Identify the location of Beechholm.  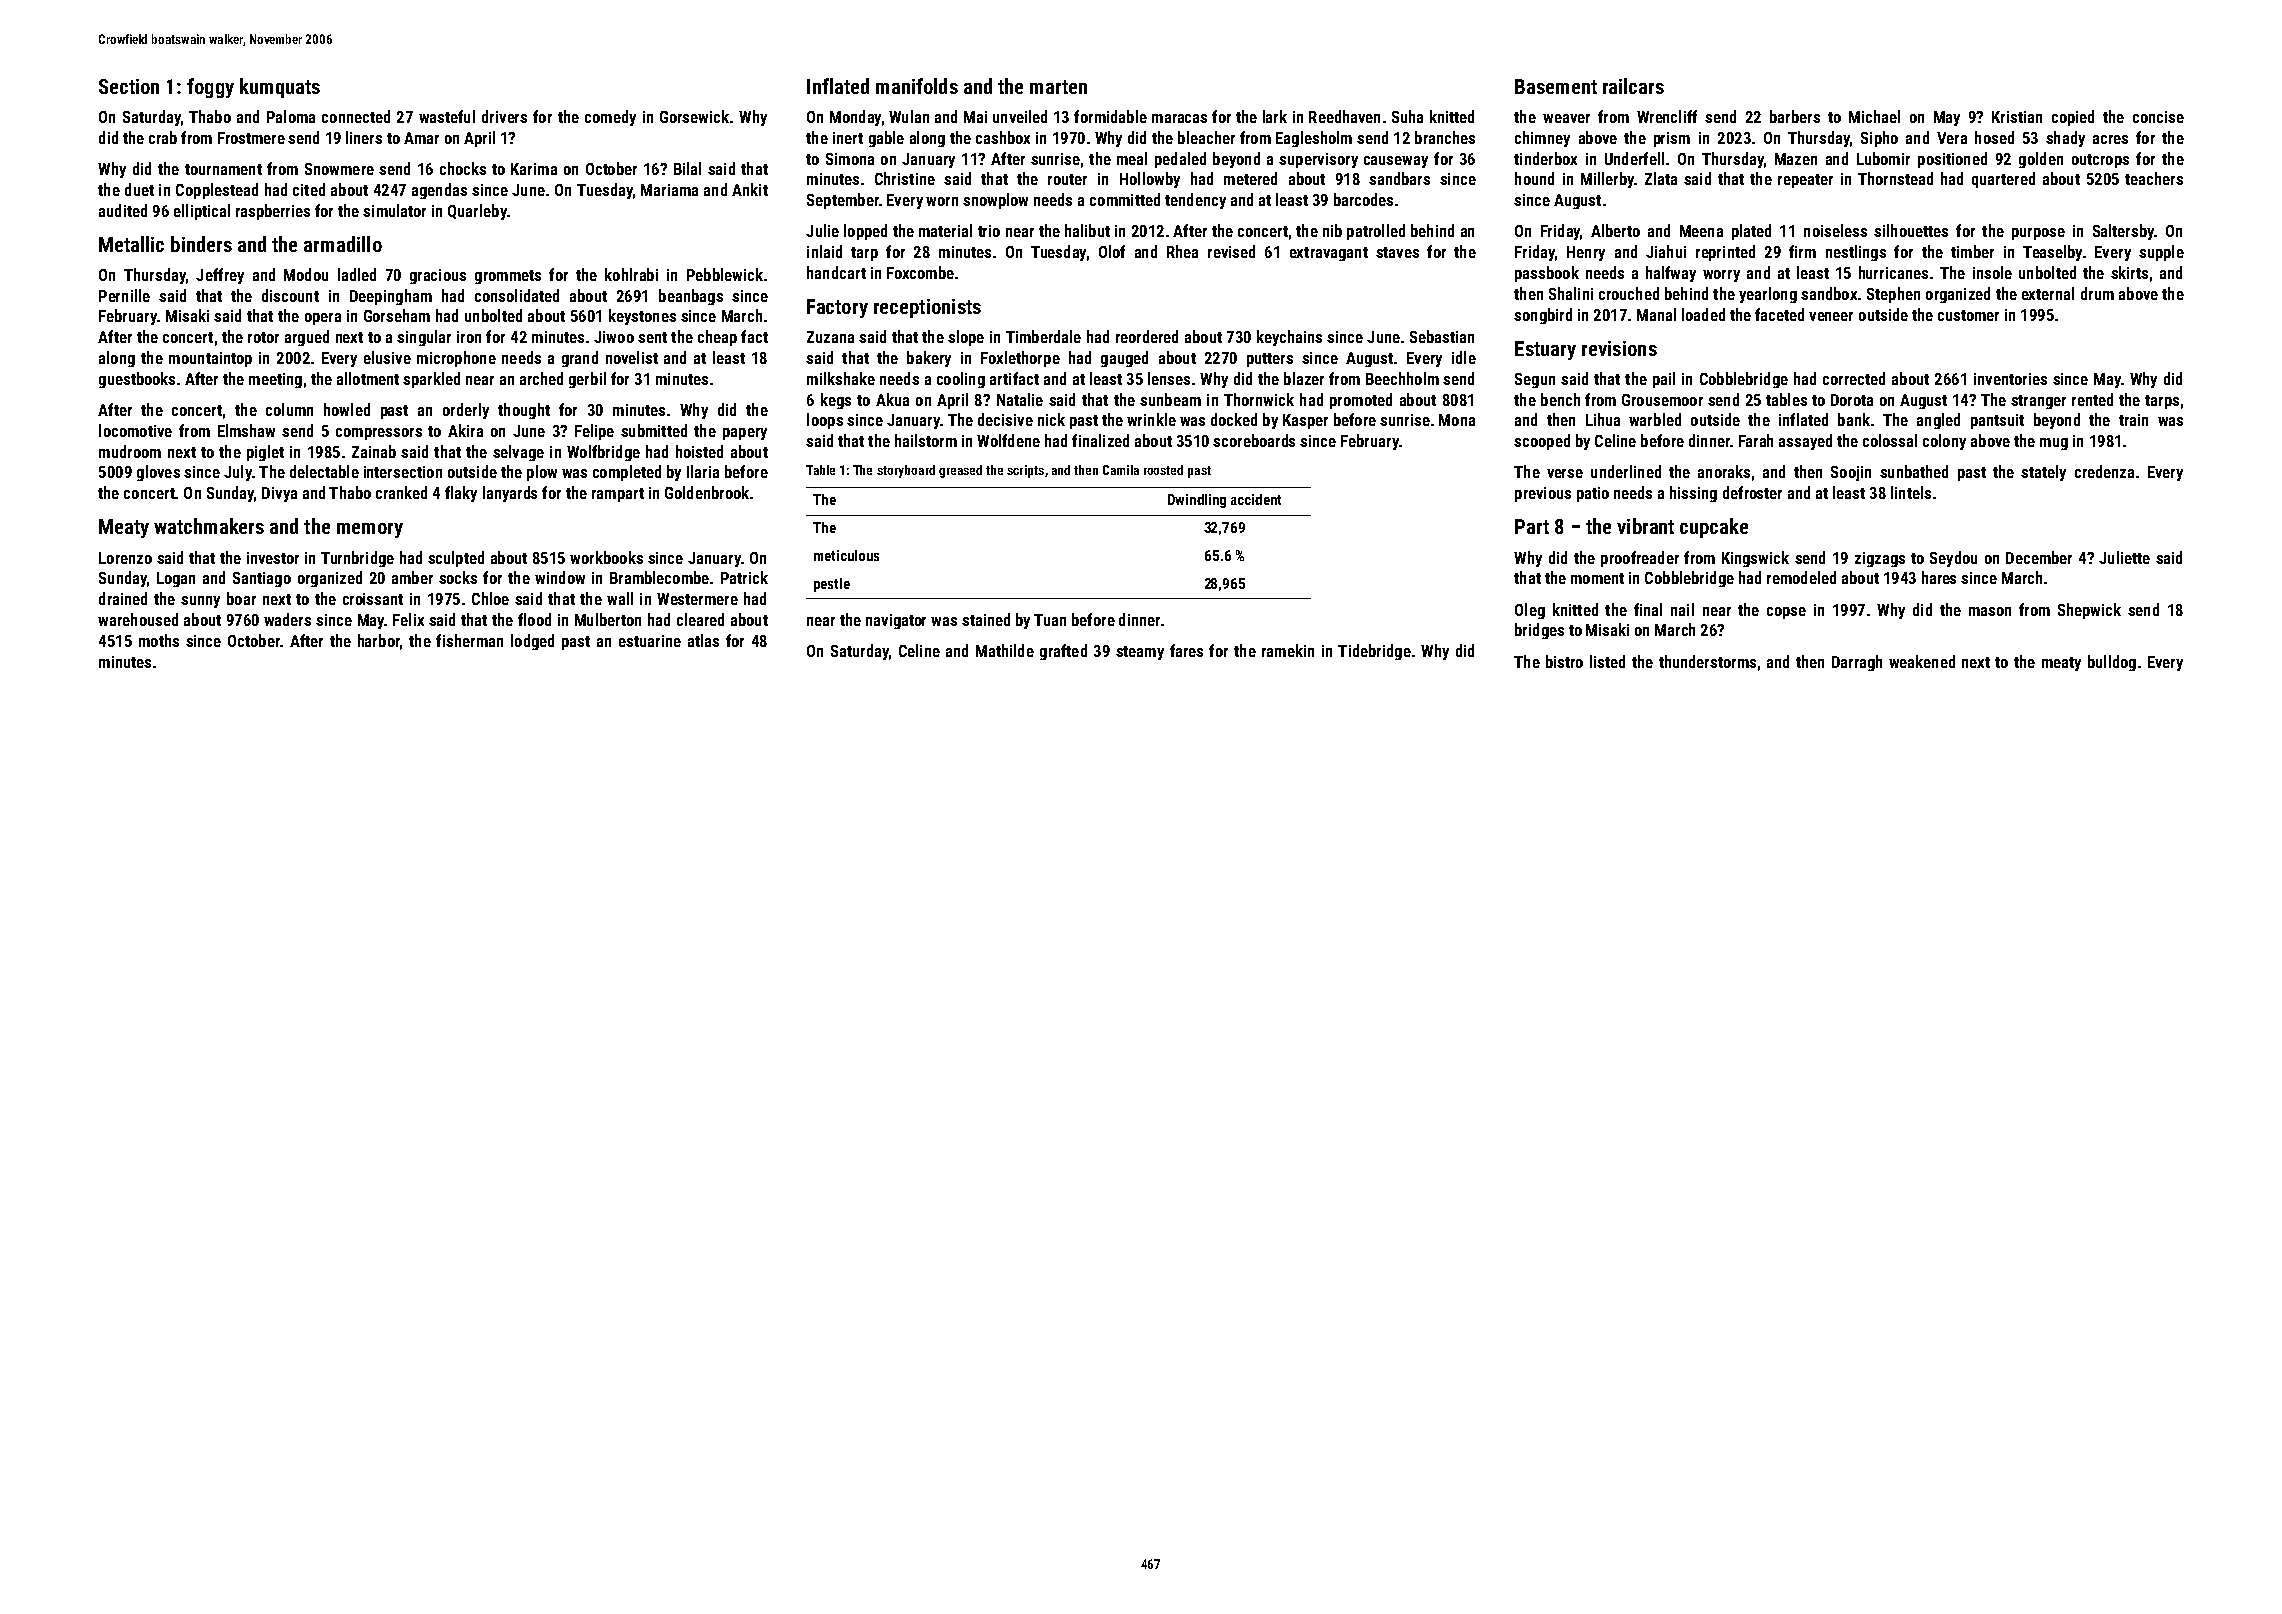
(1402, 378).
